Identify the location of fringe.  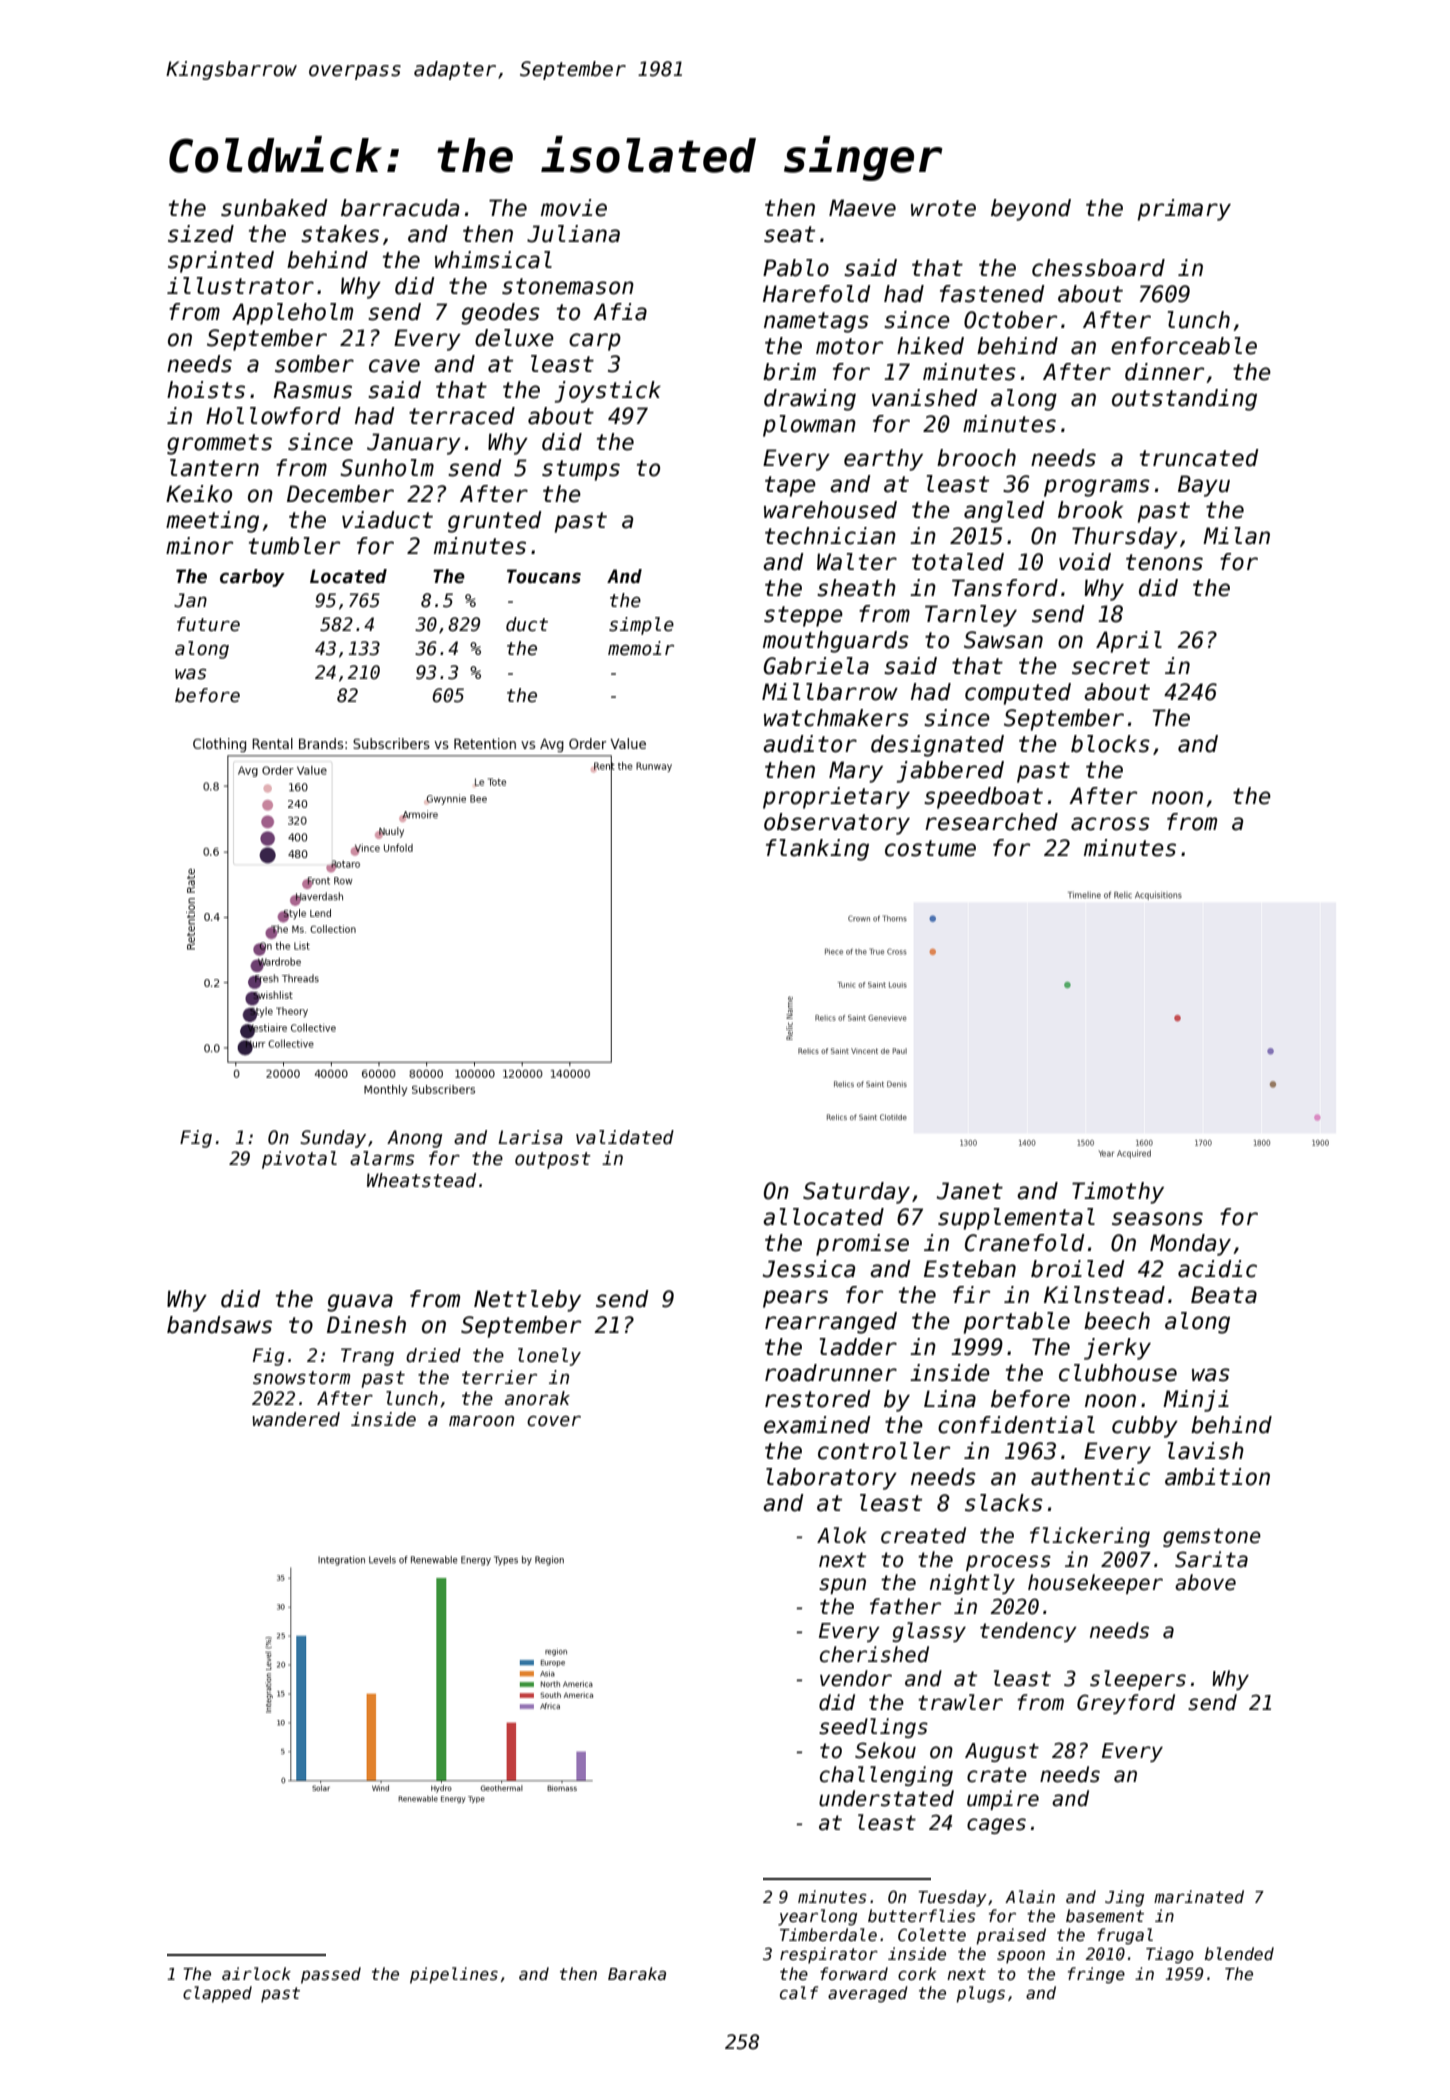
(1096, 1975).
